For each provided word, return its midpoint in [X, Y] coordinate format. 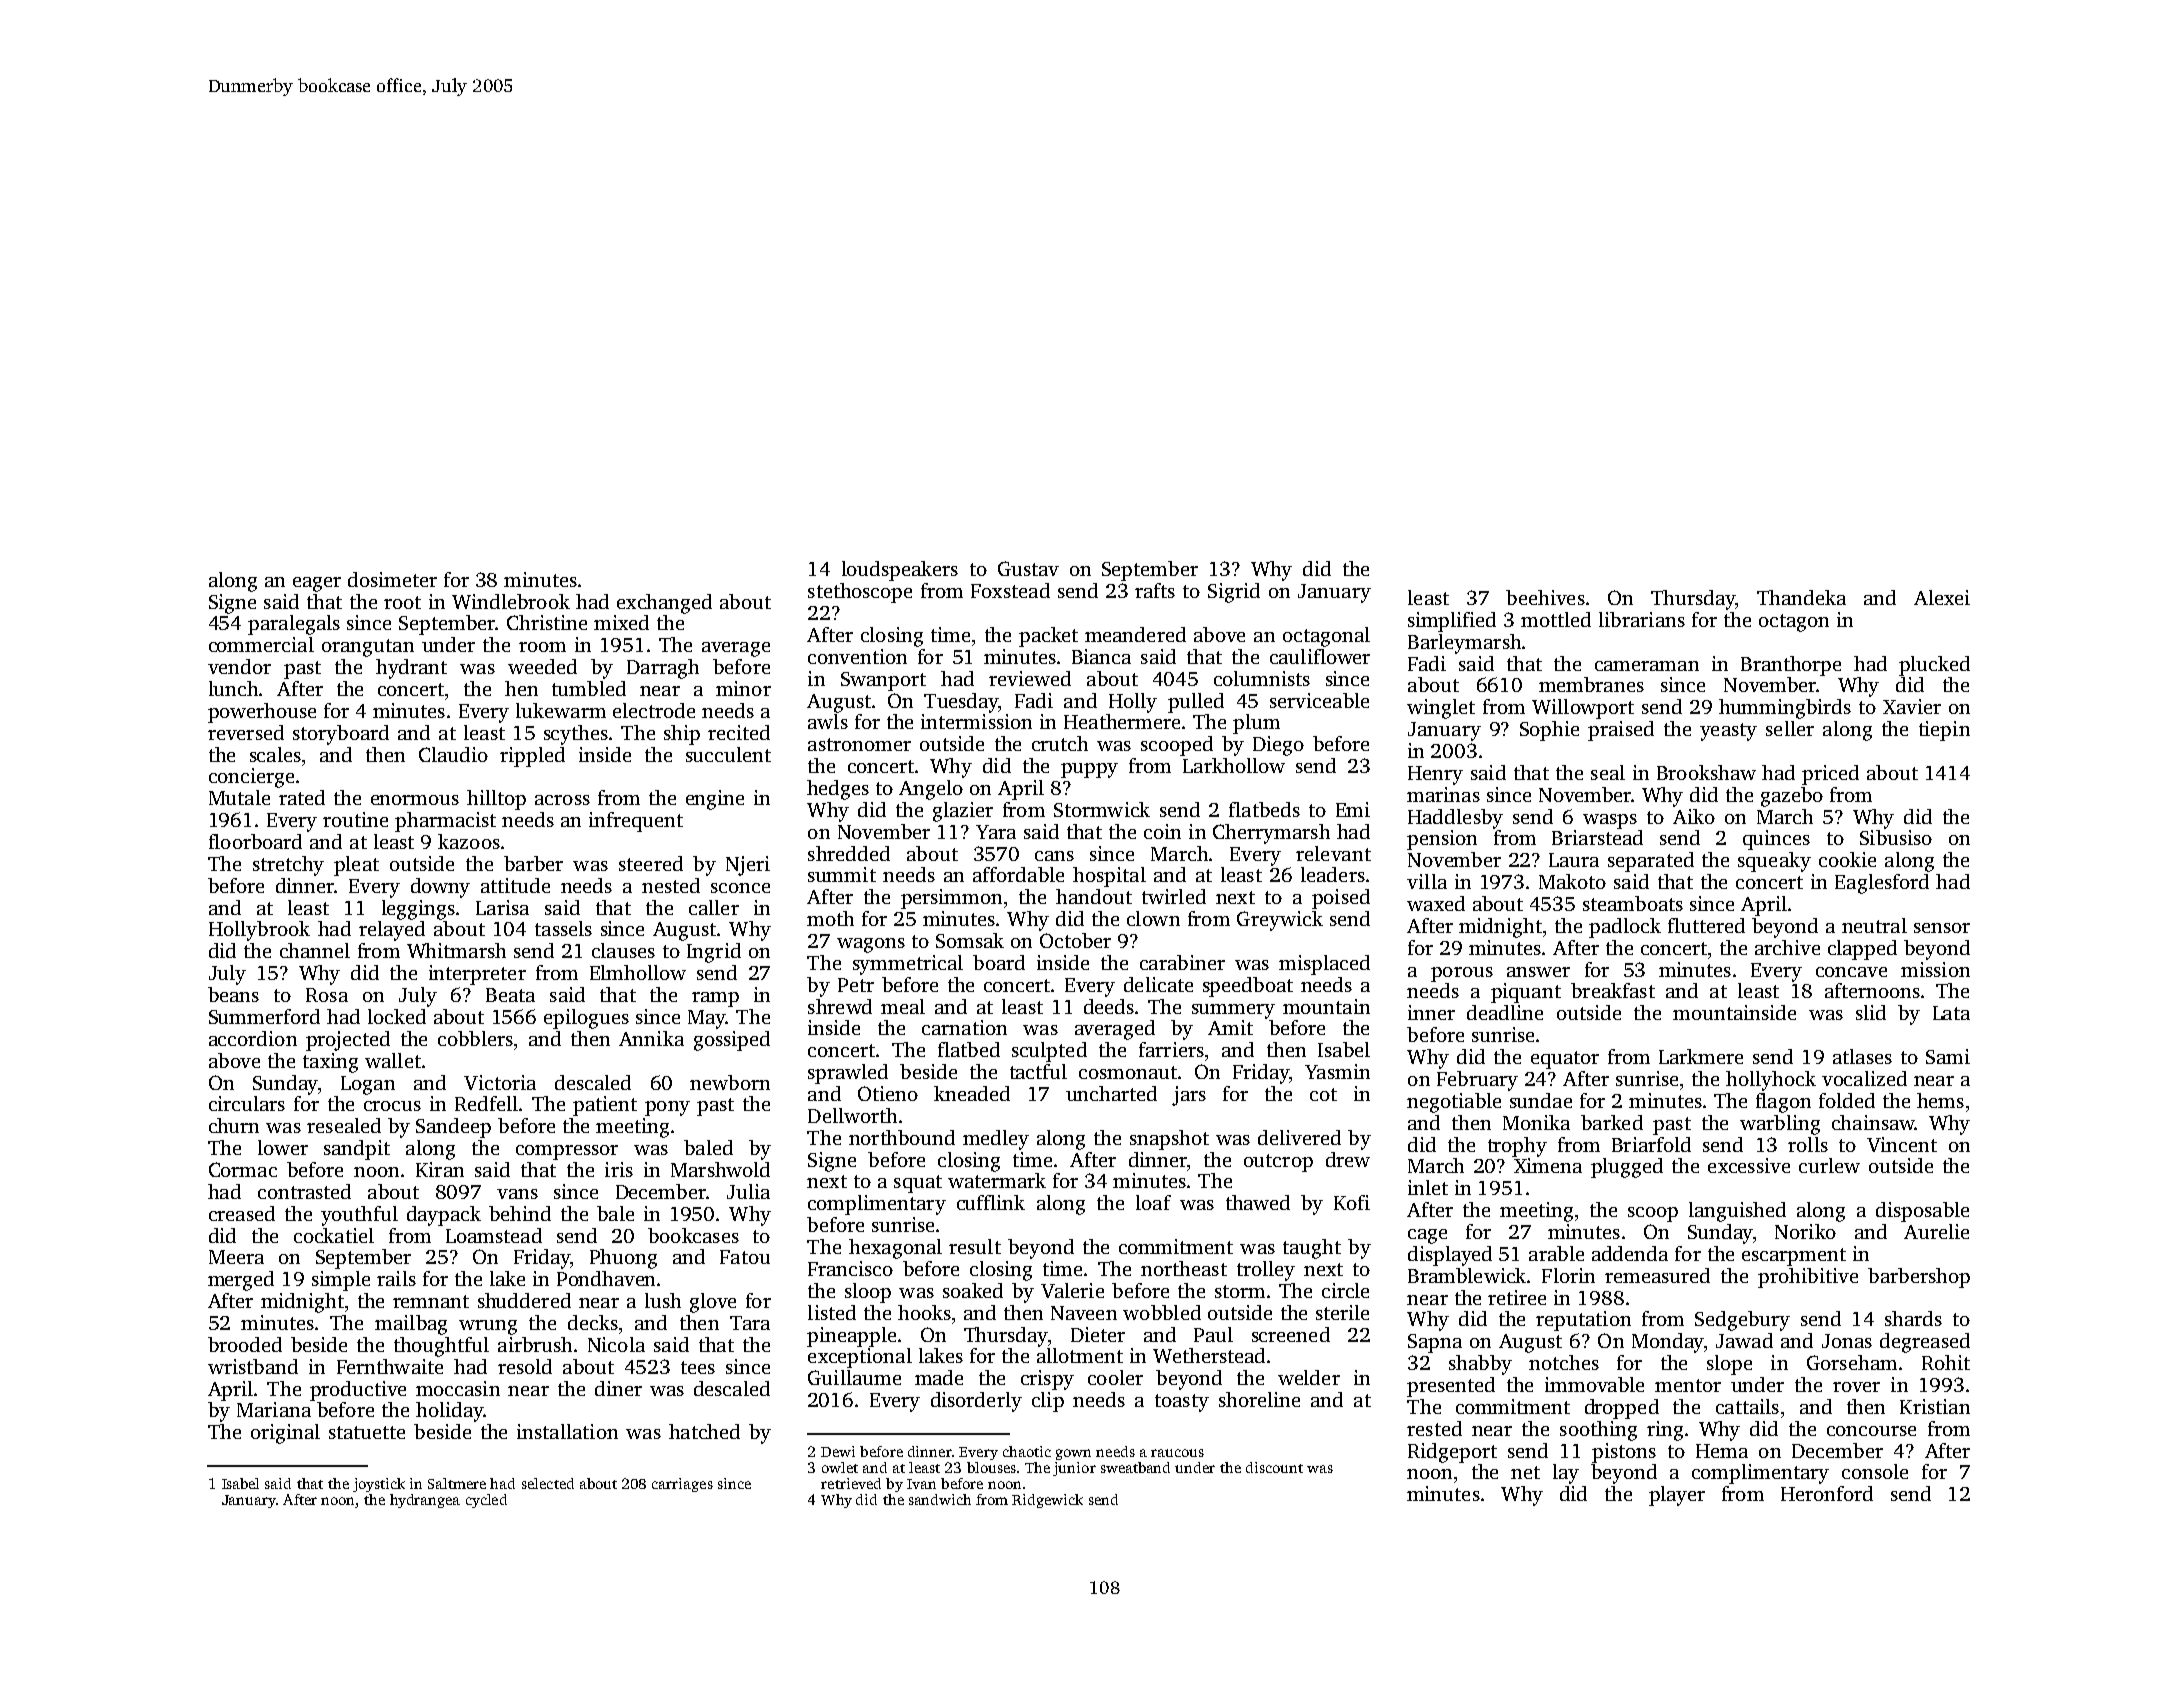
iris [619, 1169]
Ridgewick [1047, 1501]
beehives [1545, 597]
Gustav [1028, 568]
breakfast [1613, 990]
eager [317, 584]
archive [1787, 947]
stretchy [288, 866]
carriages [682, 1485]
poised [1341, 899]
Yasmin [1337, 1071]
